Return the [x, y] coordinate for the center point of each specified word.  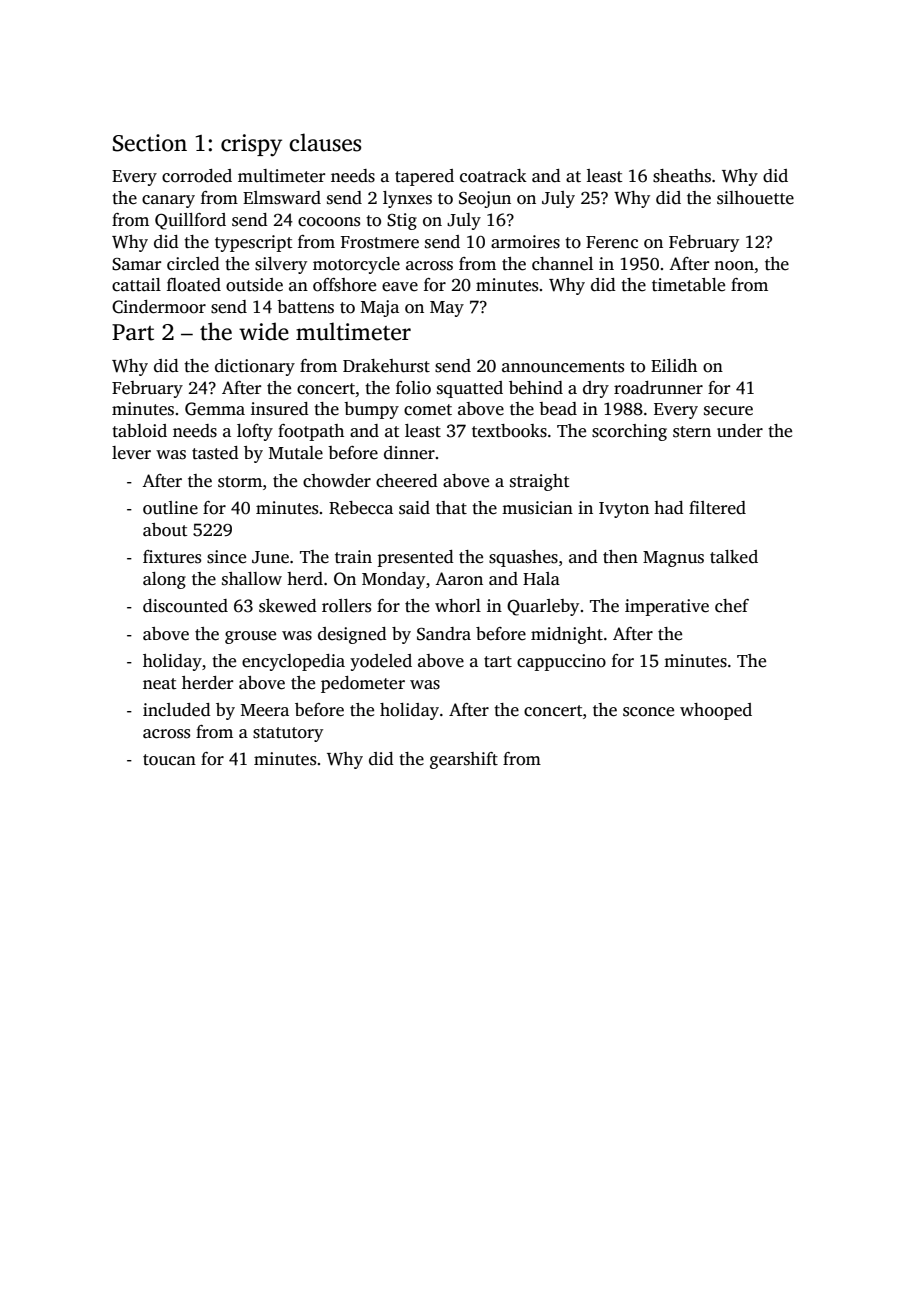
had [669, 508]
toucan [169, 760]
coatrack [493, 176]
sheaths [682, 176]
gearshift [464, 760]
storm [240, 482]
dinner [409, 453]
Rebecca [361, 508]
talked [734, 557]
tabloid [139, 431]
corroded [197, 176]
